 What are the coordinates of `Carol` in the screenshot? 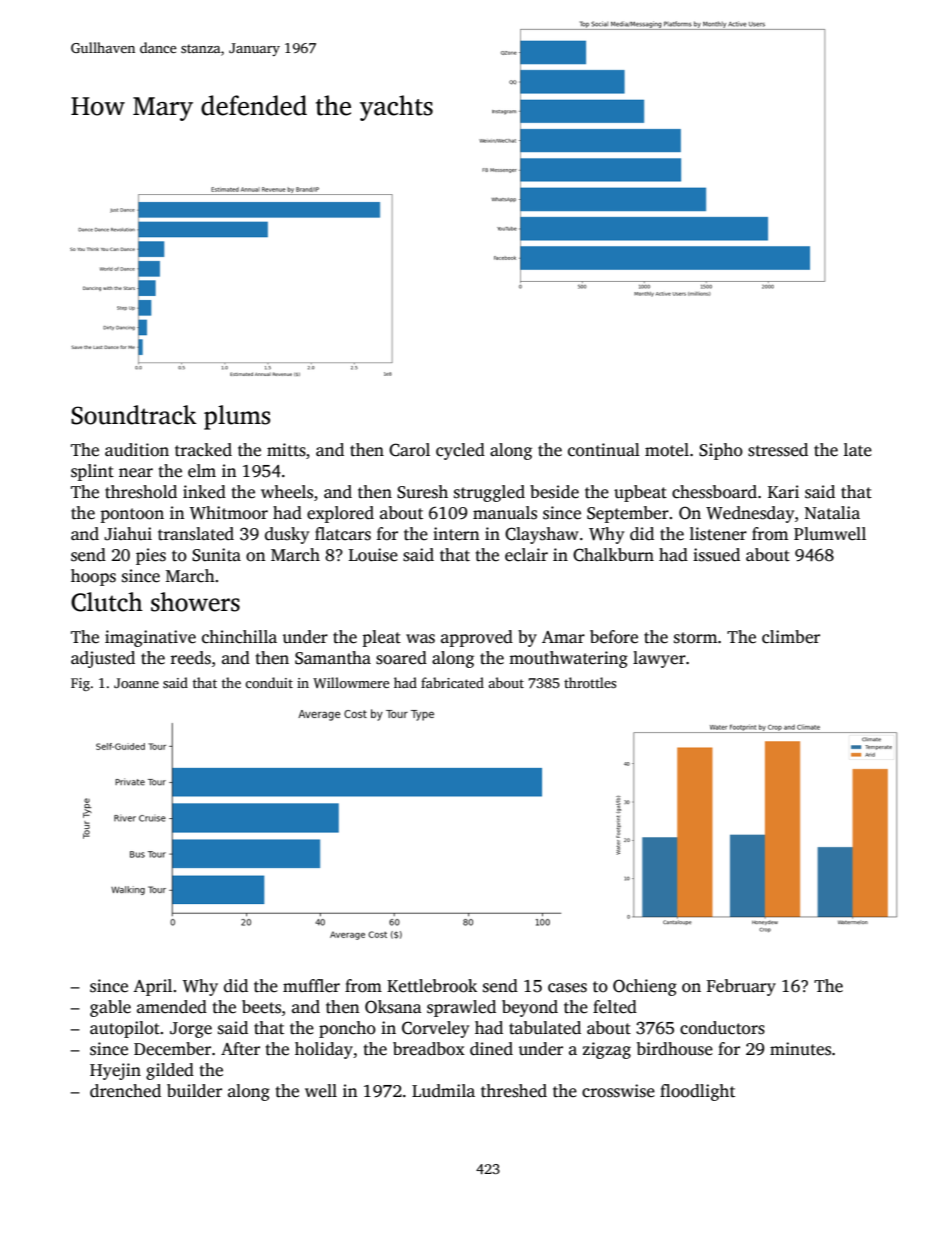 It's located at (409, 450).
